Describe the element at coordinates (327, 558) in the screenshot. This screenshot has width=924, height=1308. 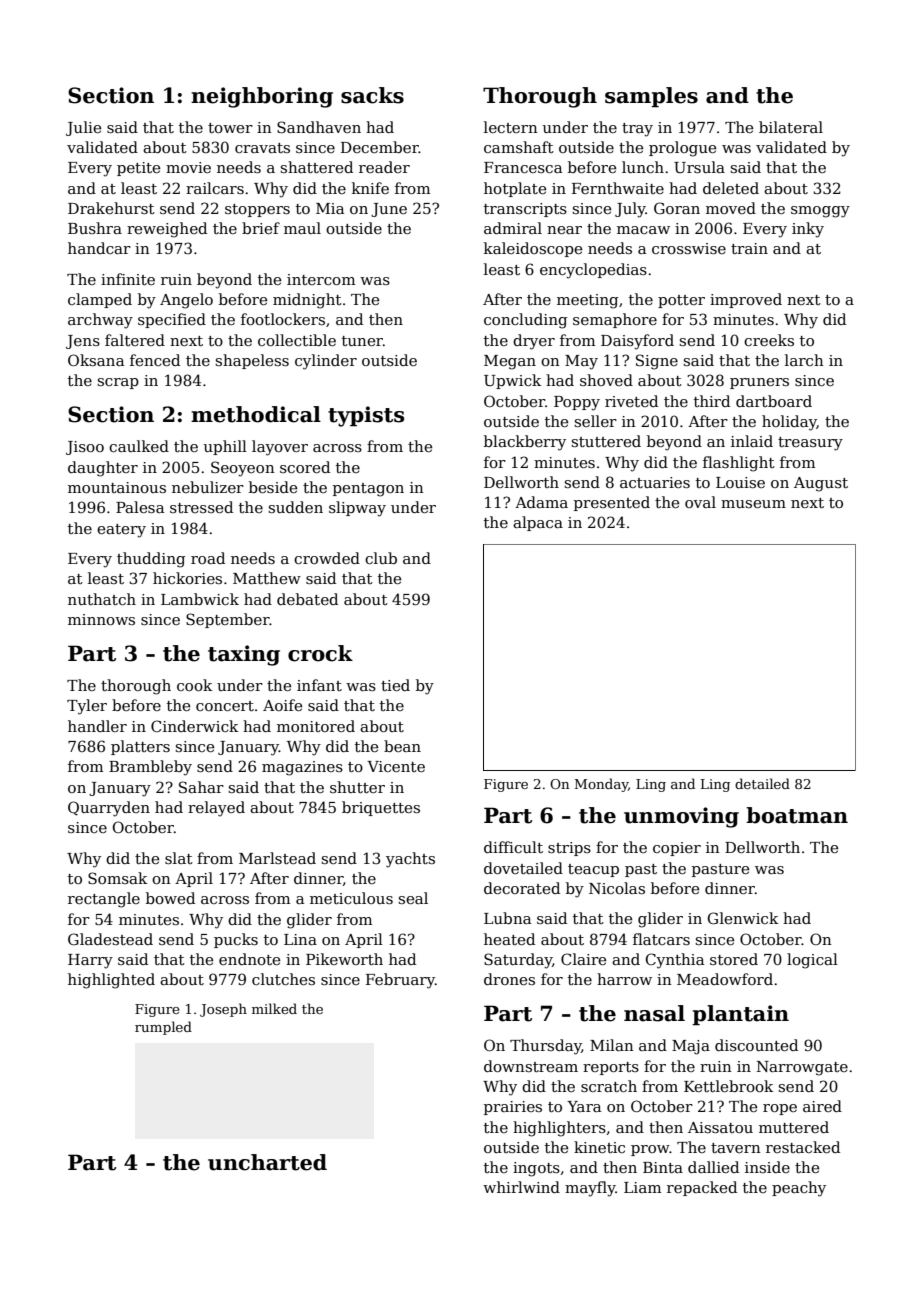
I see `crowded` at that location.
